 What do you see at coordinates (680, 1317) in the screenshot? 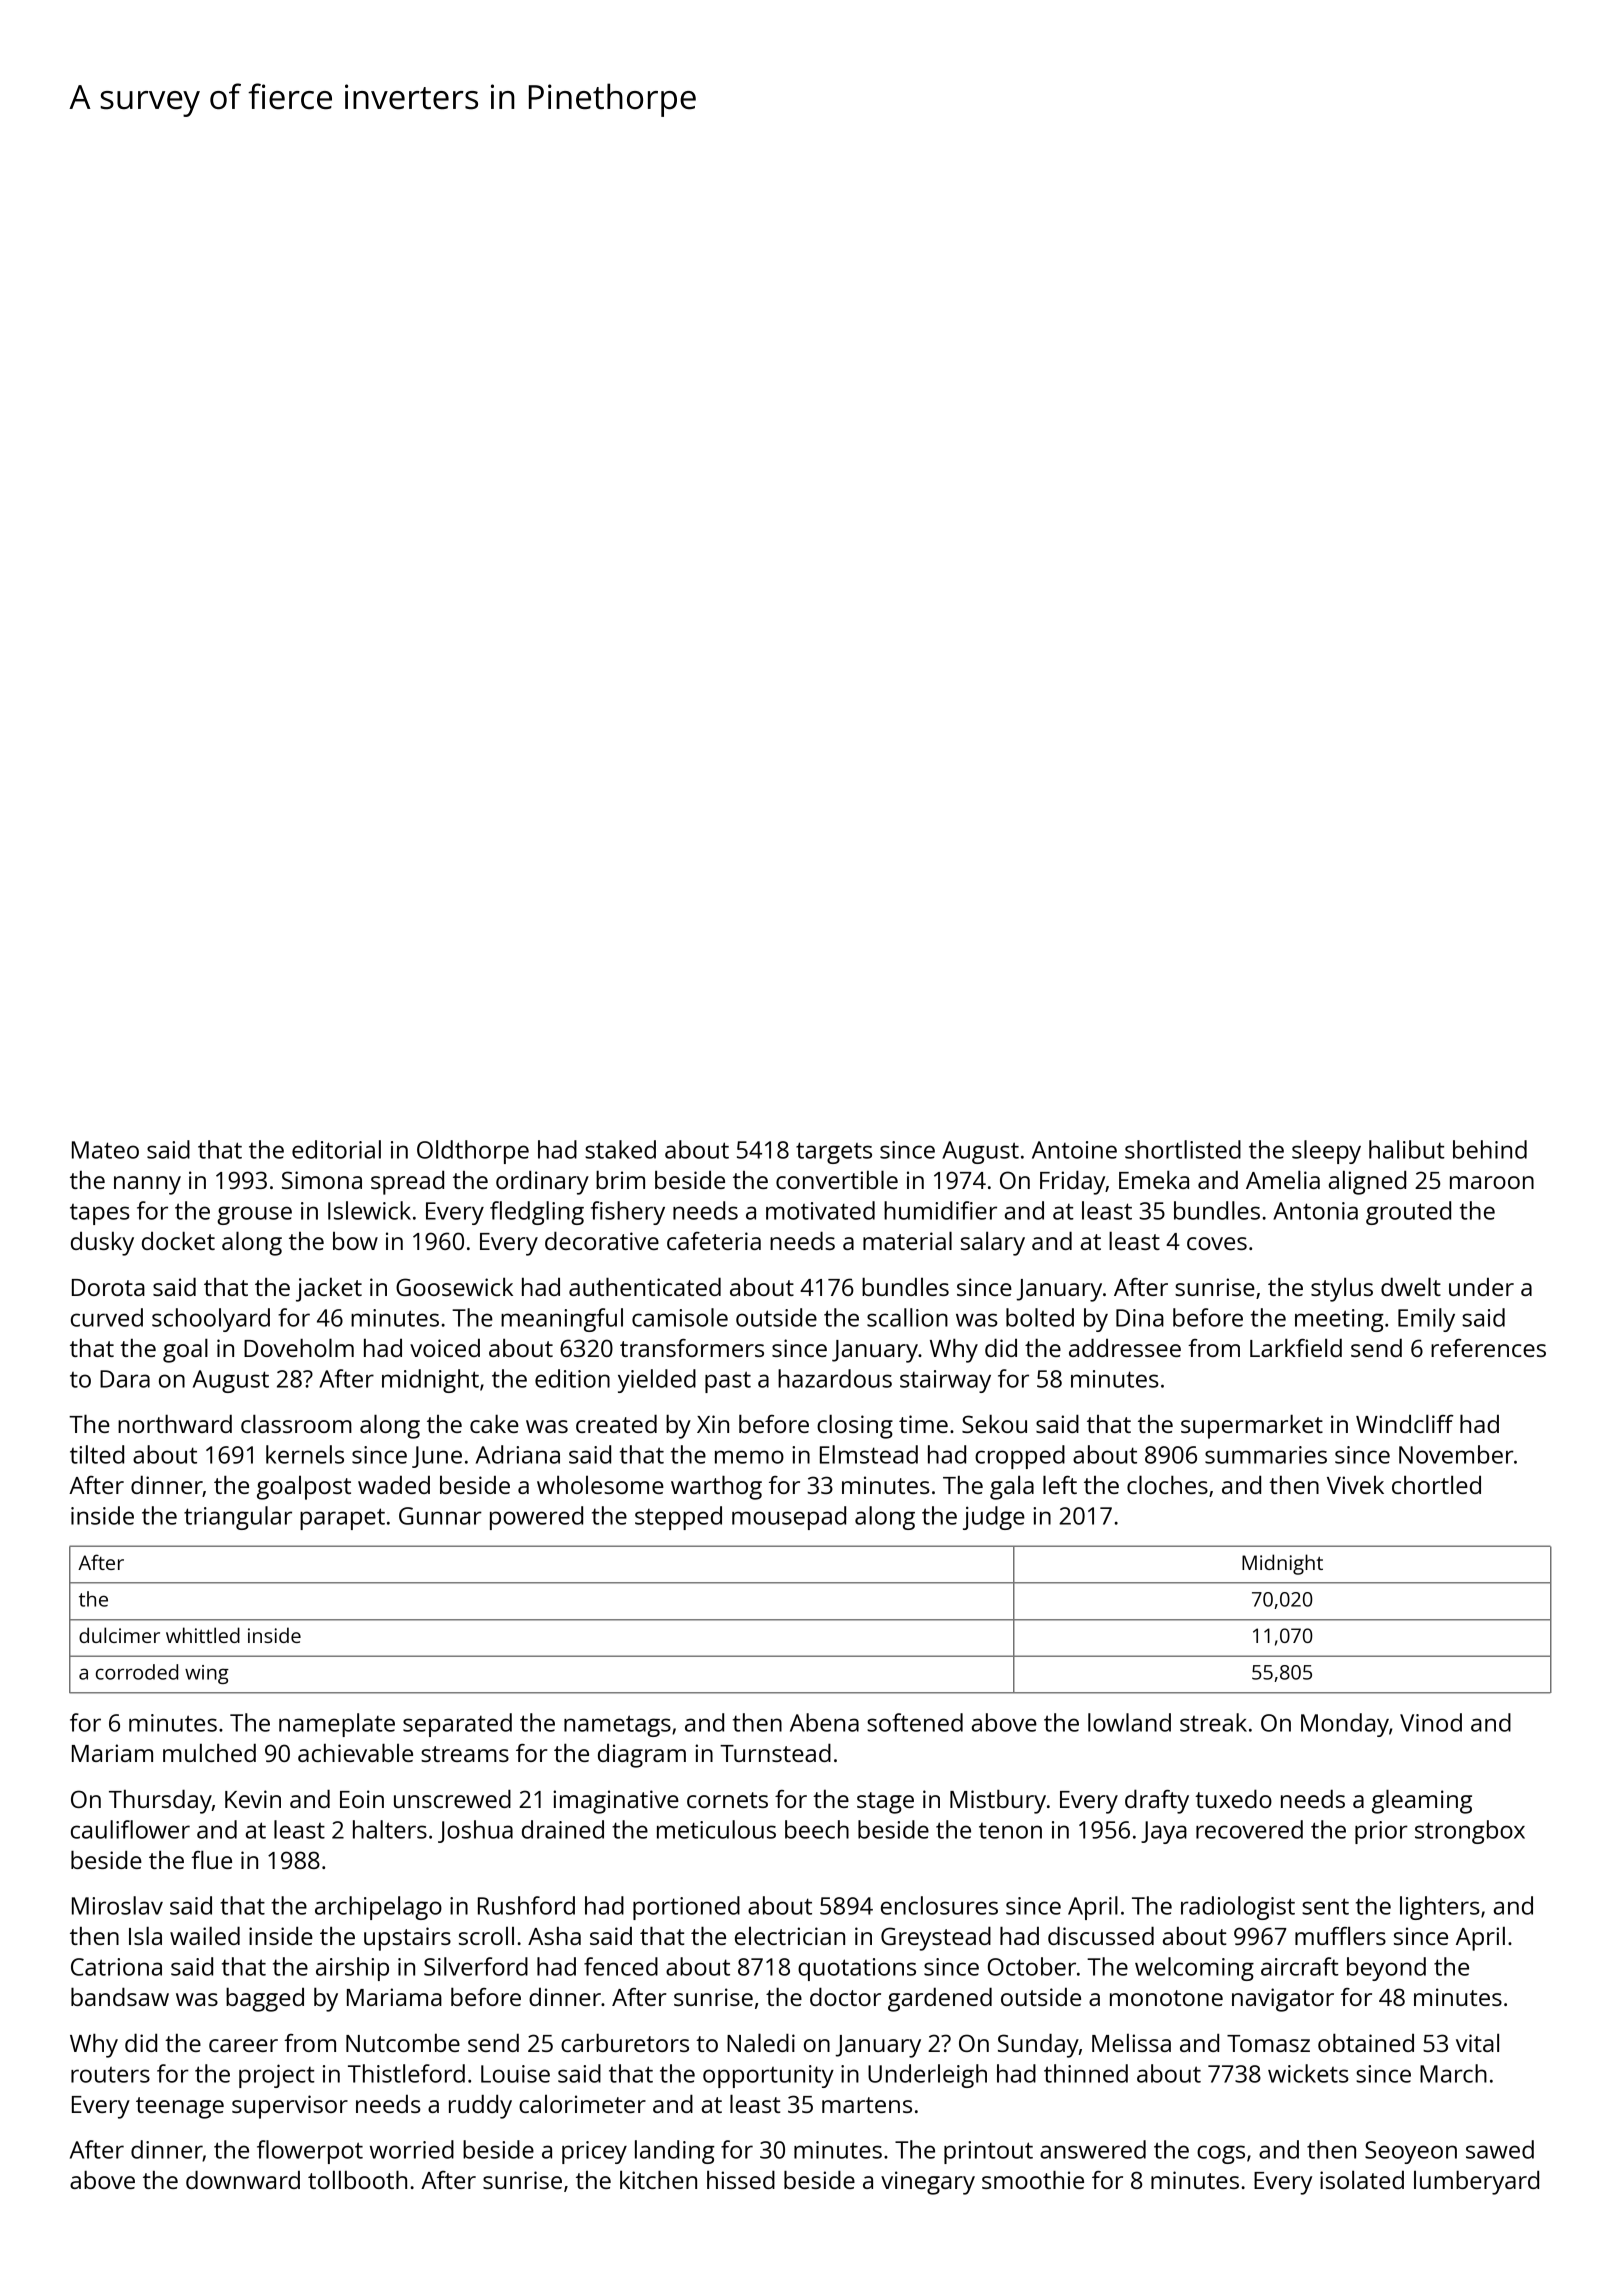
I see `camisole` at bounding box center [680, 1317].
